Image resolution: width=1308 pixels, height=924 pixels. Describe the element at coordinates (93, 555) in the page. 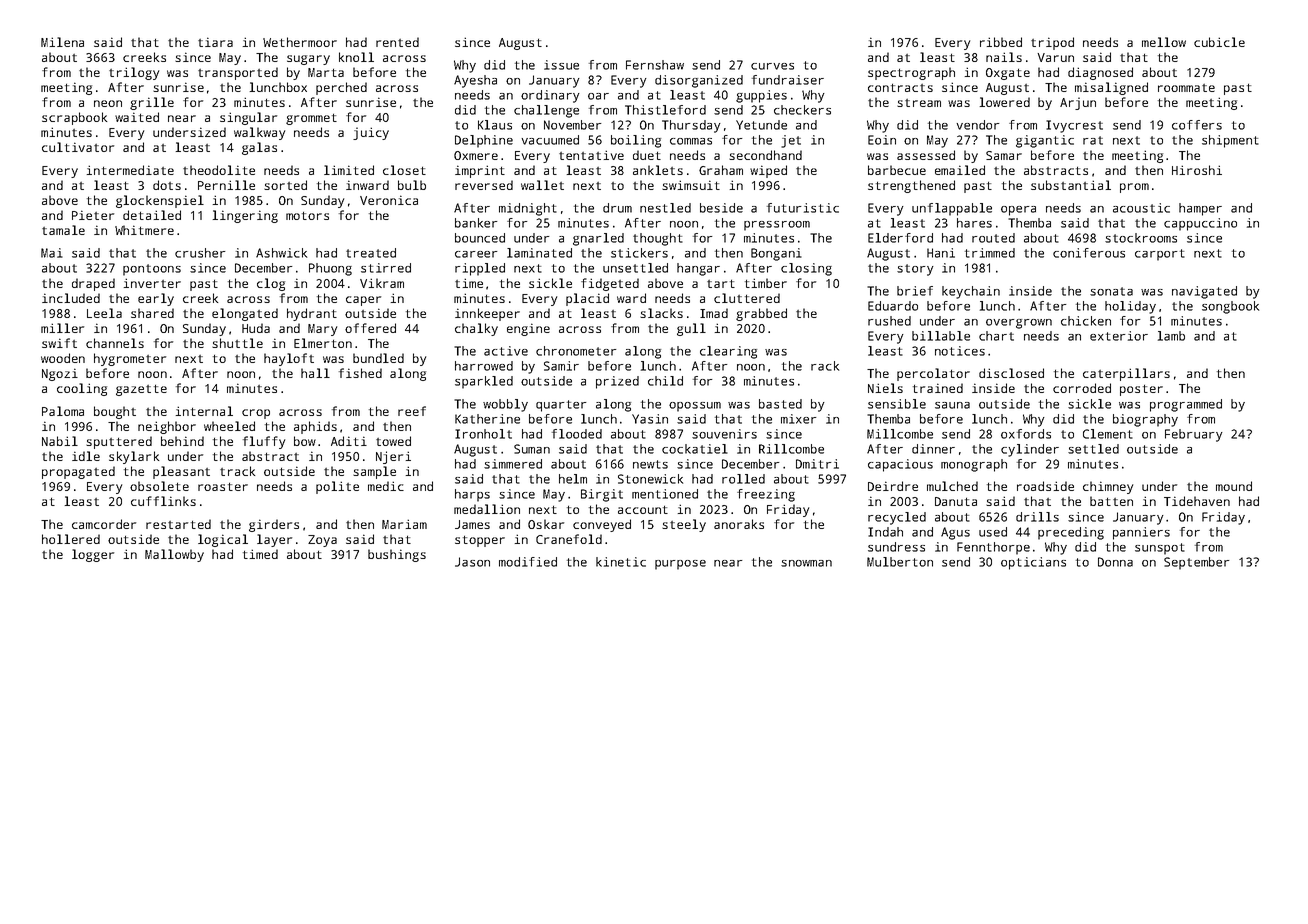

I see `logger` at that location.
